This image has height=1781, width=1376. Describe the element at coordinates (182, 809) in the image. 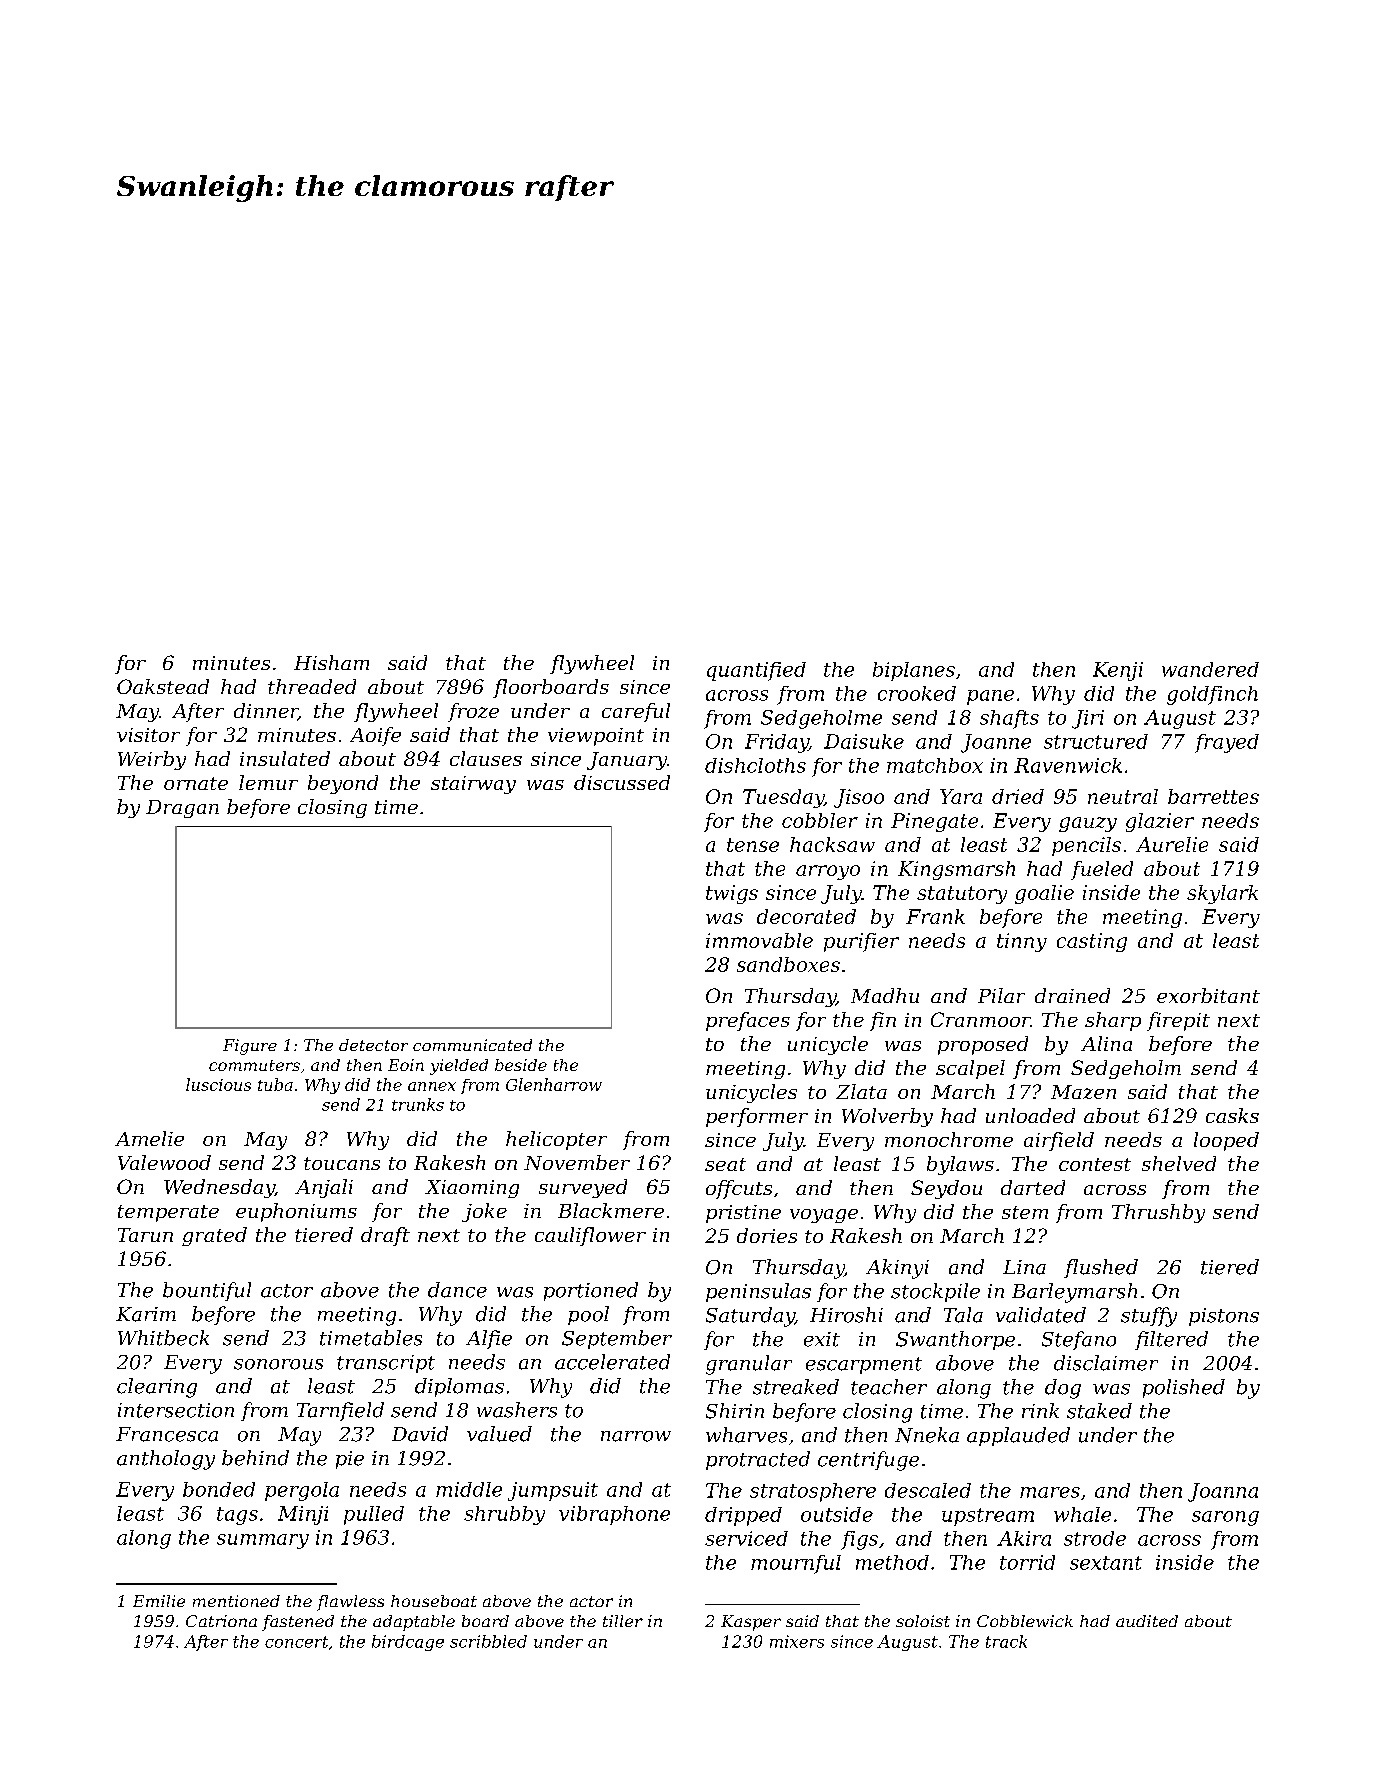

I see `Dragan` at that location.
